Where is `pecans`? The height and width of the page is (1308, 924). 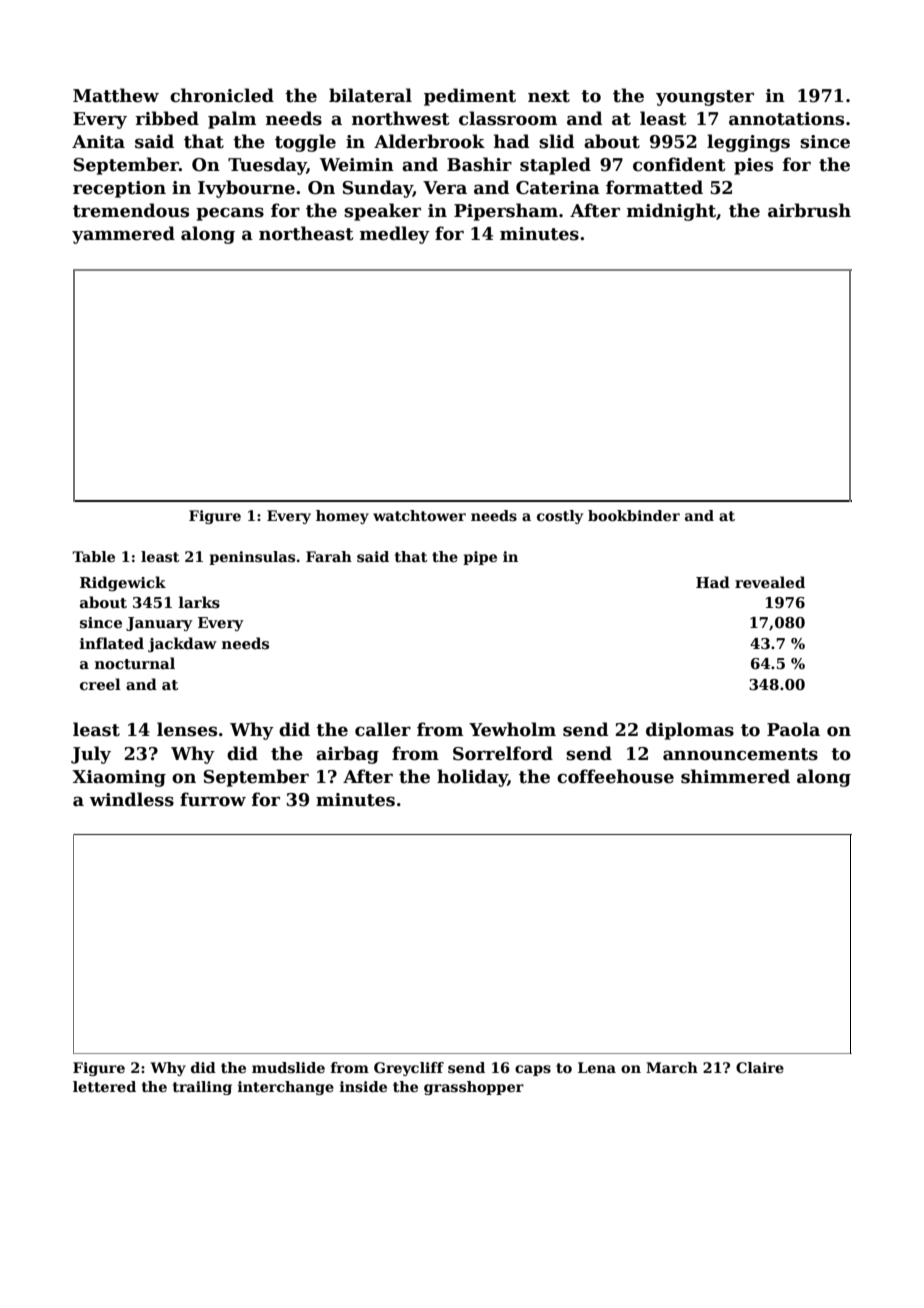 pecans is located at coordinates (230, 214).
